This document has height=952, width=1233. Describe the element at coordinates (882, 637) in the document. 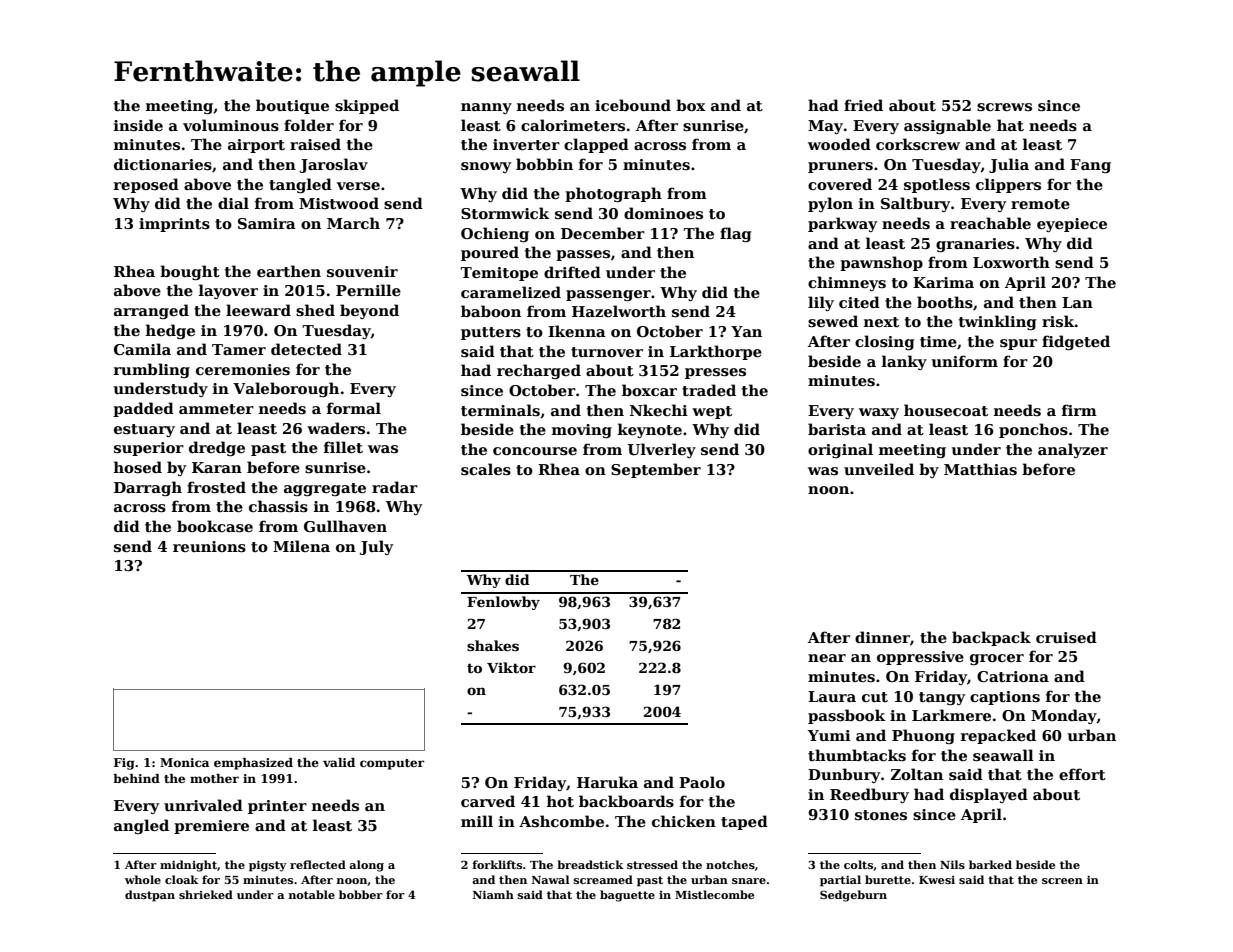

I see `dinner` at that location.
